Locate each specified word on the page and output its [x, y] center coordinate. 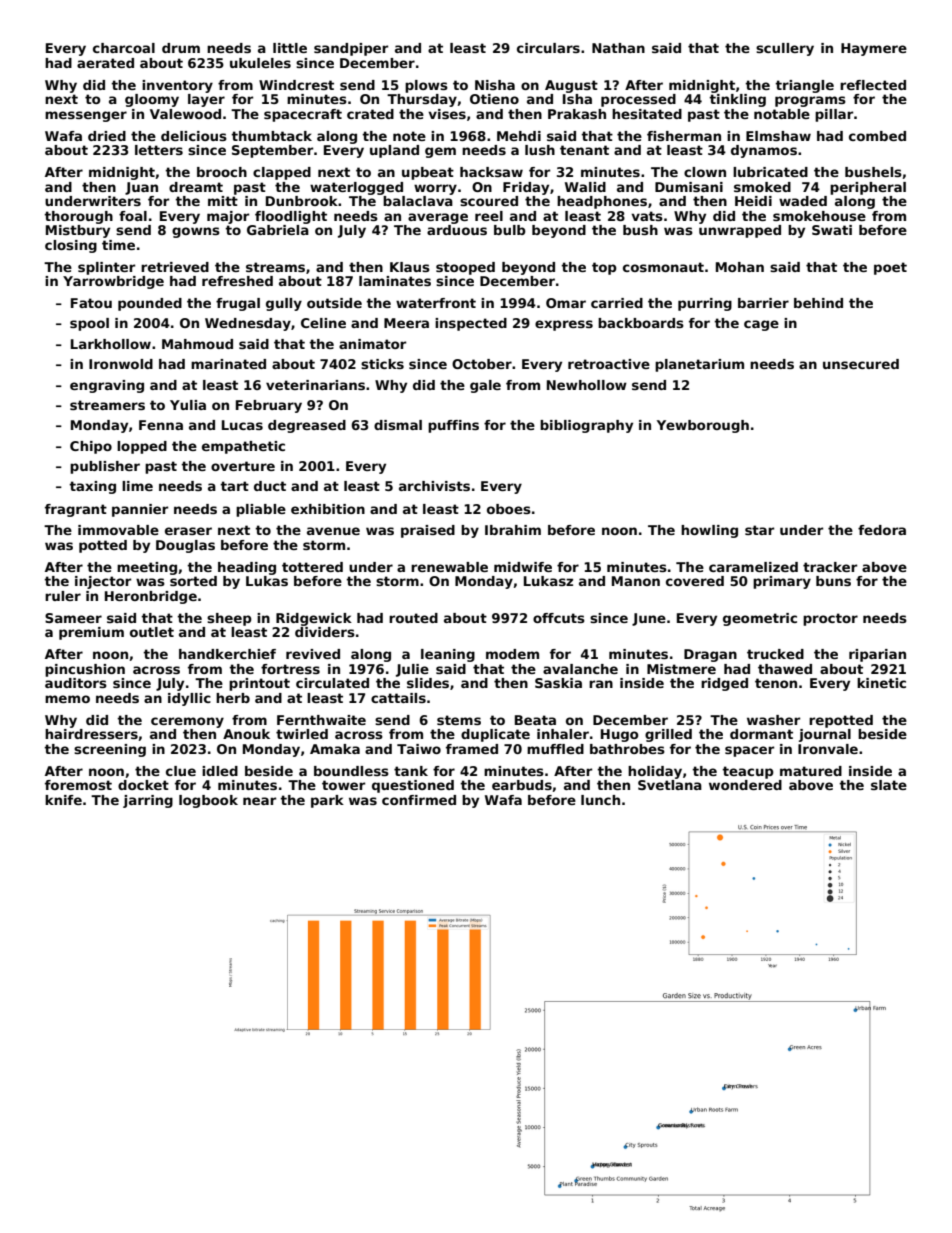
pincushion [85, 670]
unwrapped [740, 231]
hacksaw [491, 172]
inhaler [563, 734]
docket [143, 785]
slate [889, 785]
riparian [877, 655]
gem [440, 152]
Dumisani [689, 187]
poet [890, 268]
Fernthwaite [321, 720]
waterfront [436, 303]
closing [71, 246]
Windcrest [296, 85]
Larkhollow [111, 344]
